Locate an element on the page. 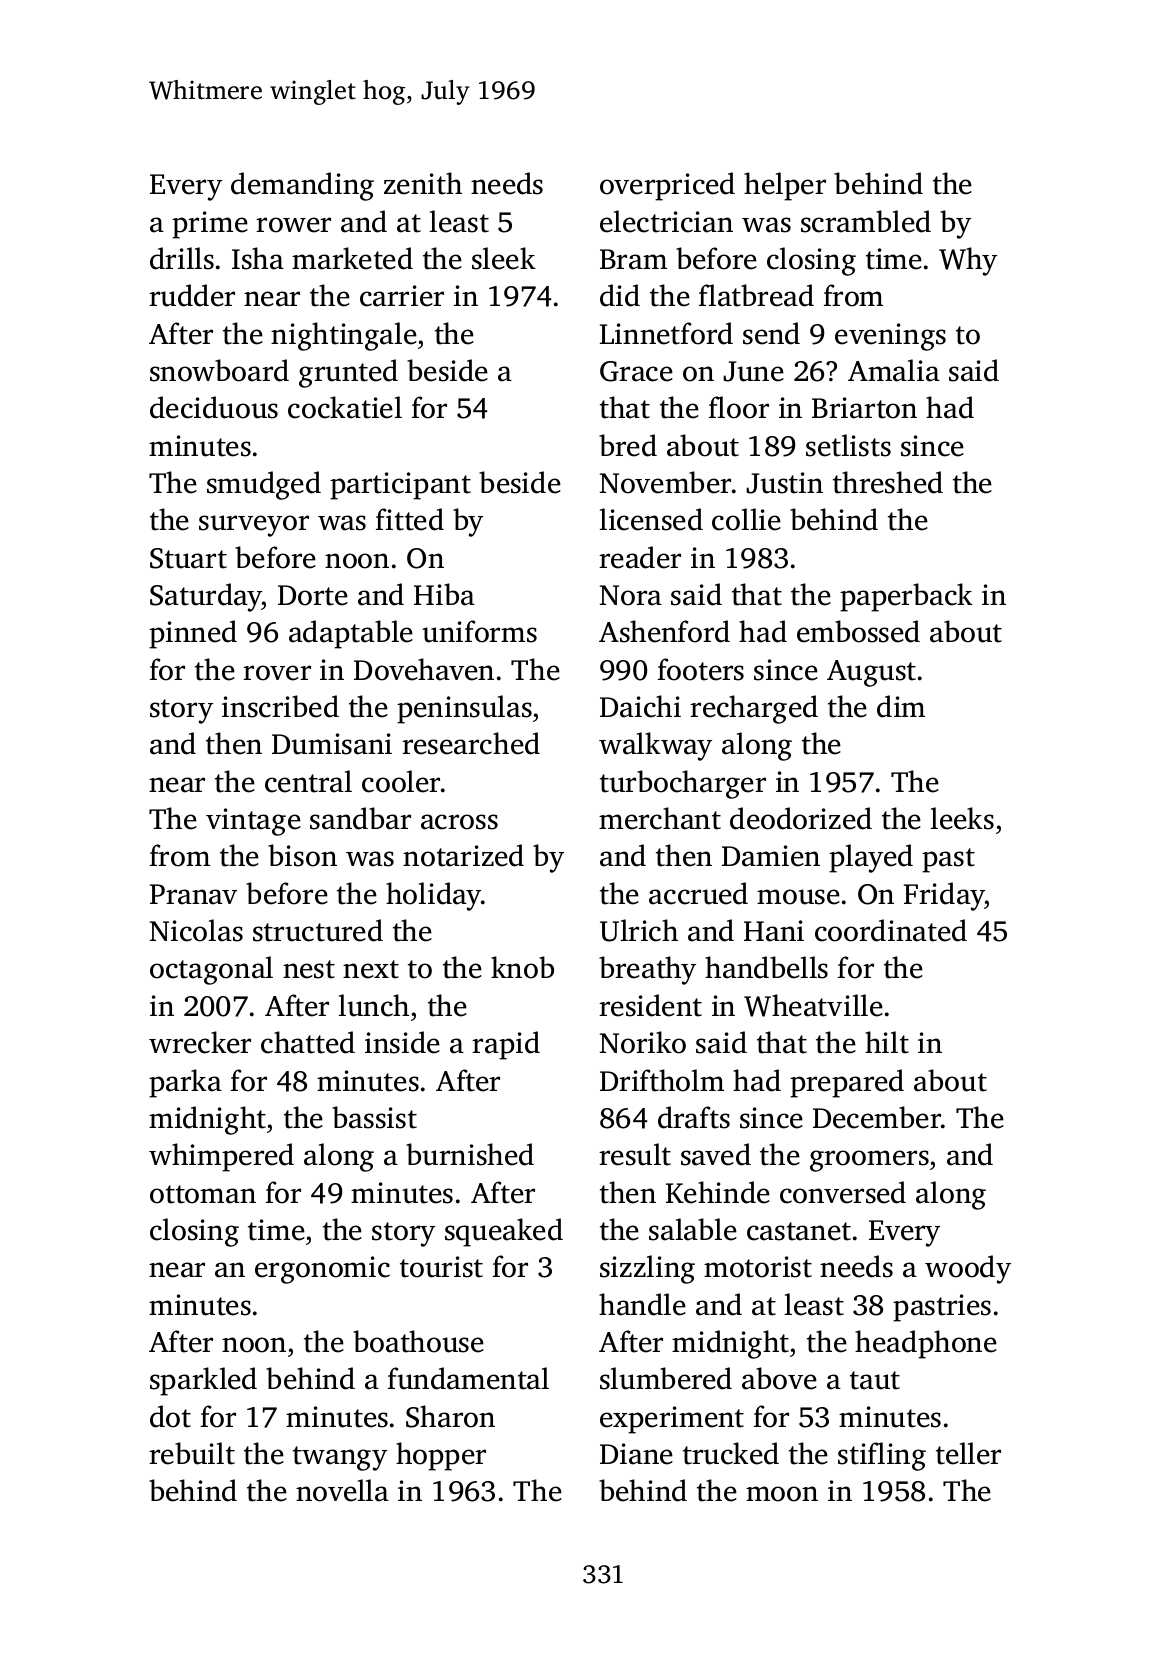  breathy is located at coordinates (647, 970).
